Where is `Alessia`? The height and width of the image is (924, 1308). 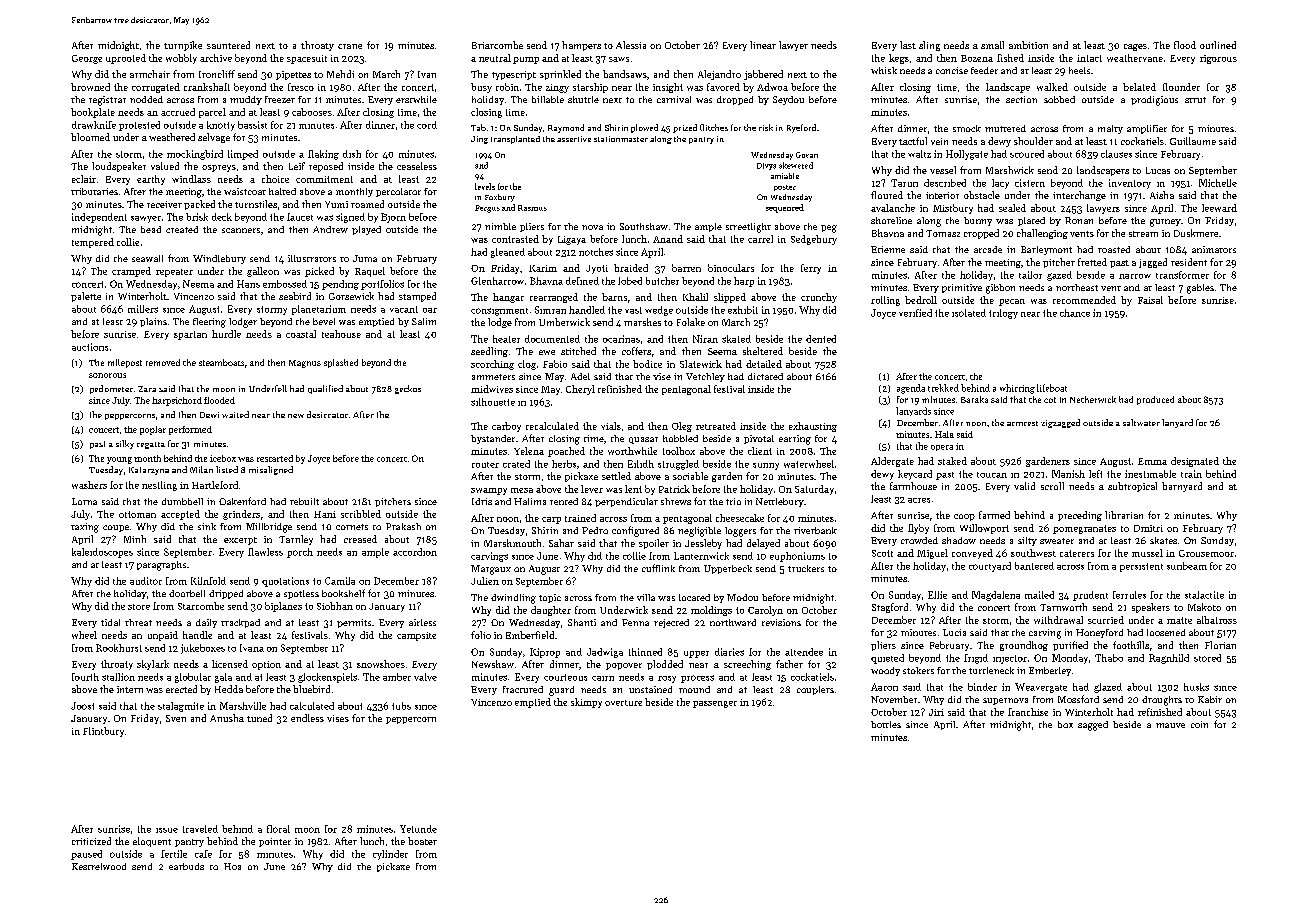
Alessia is located at coordinates (631, 45).
